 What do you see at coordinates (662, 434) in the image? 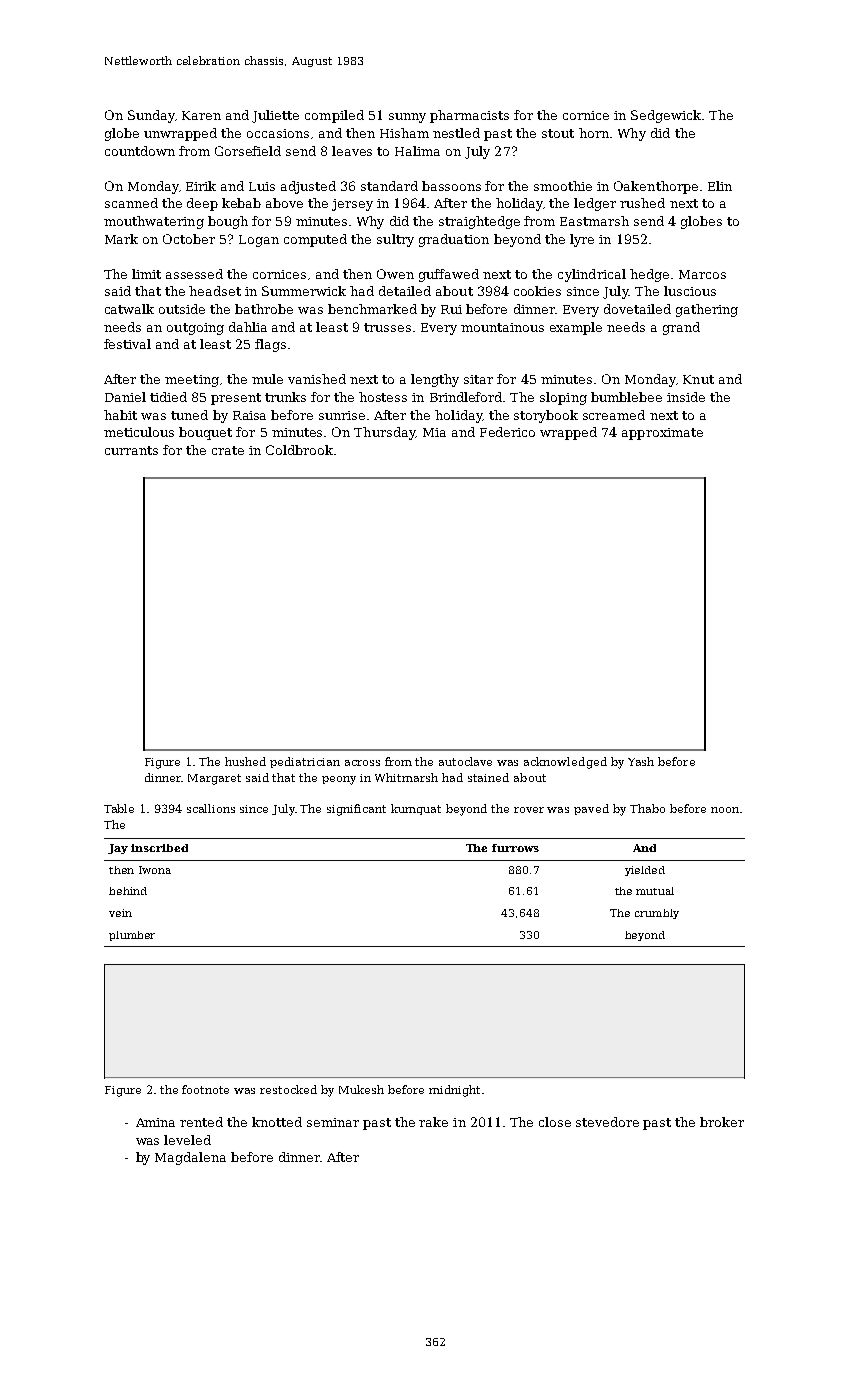
I see `approximate` at bounding box center [662, 434].
